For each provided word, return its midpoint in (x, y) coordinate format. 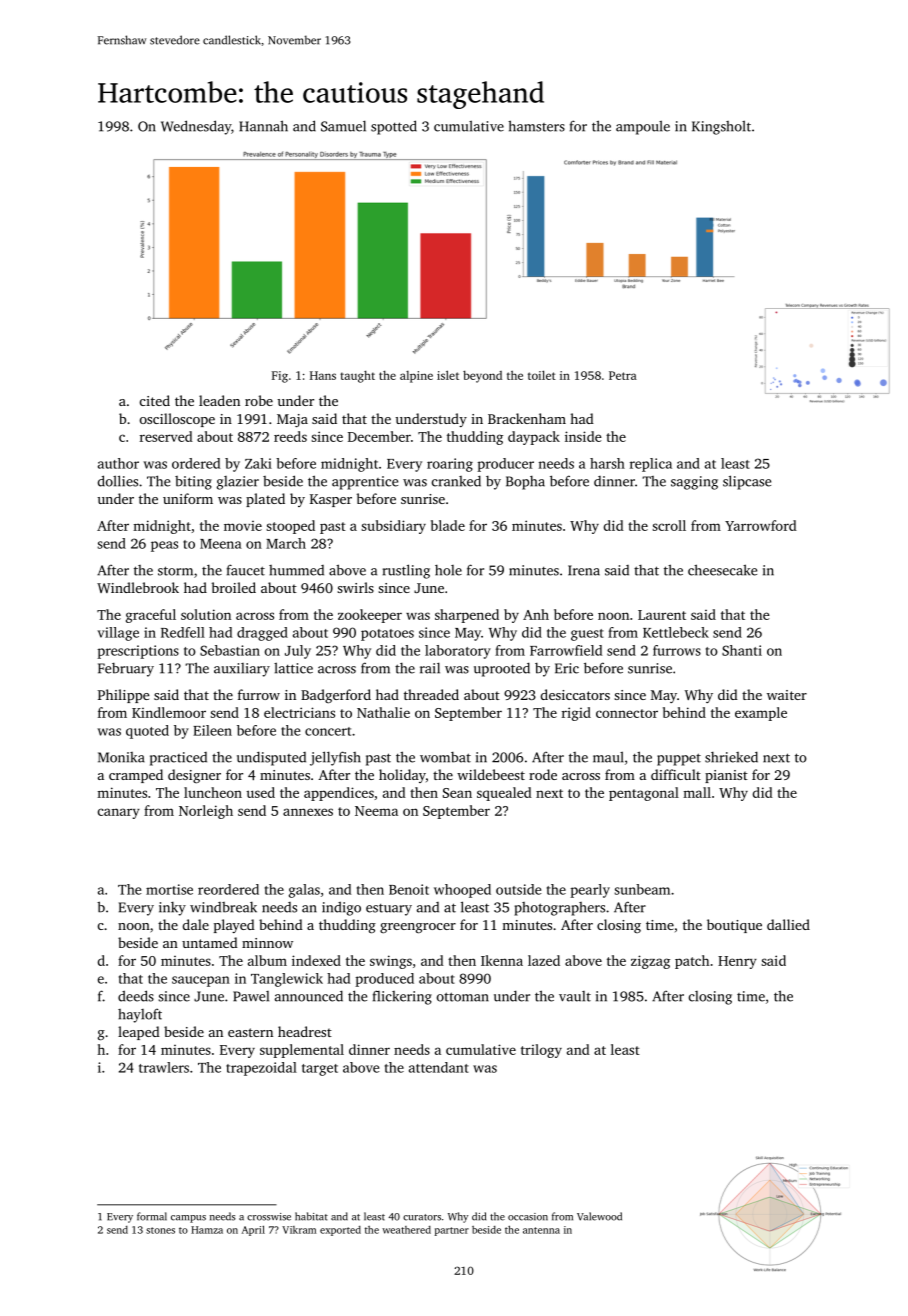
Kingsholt (721, 127)
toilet (542, 375)
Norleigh (206, 812)
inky (172, 909)
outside (518, 889)
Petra (623, 375)
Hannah (263, 126)
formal (152, 1216)
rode (543, 774)
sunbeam (642, 889)
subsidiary (393, 527)
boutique (734, 926)
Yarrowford (761, 525)
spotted (394, 127)
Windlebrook (138, 587)
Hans (323, 375)
